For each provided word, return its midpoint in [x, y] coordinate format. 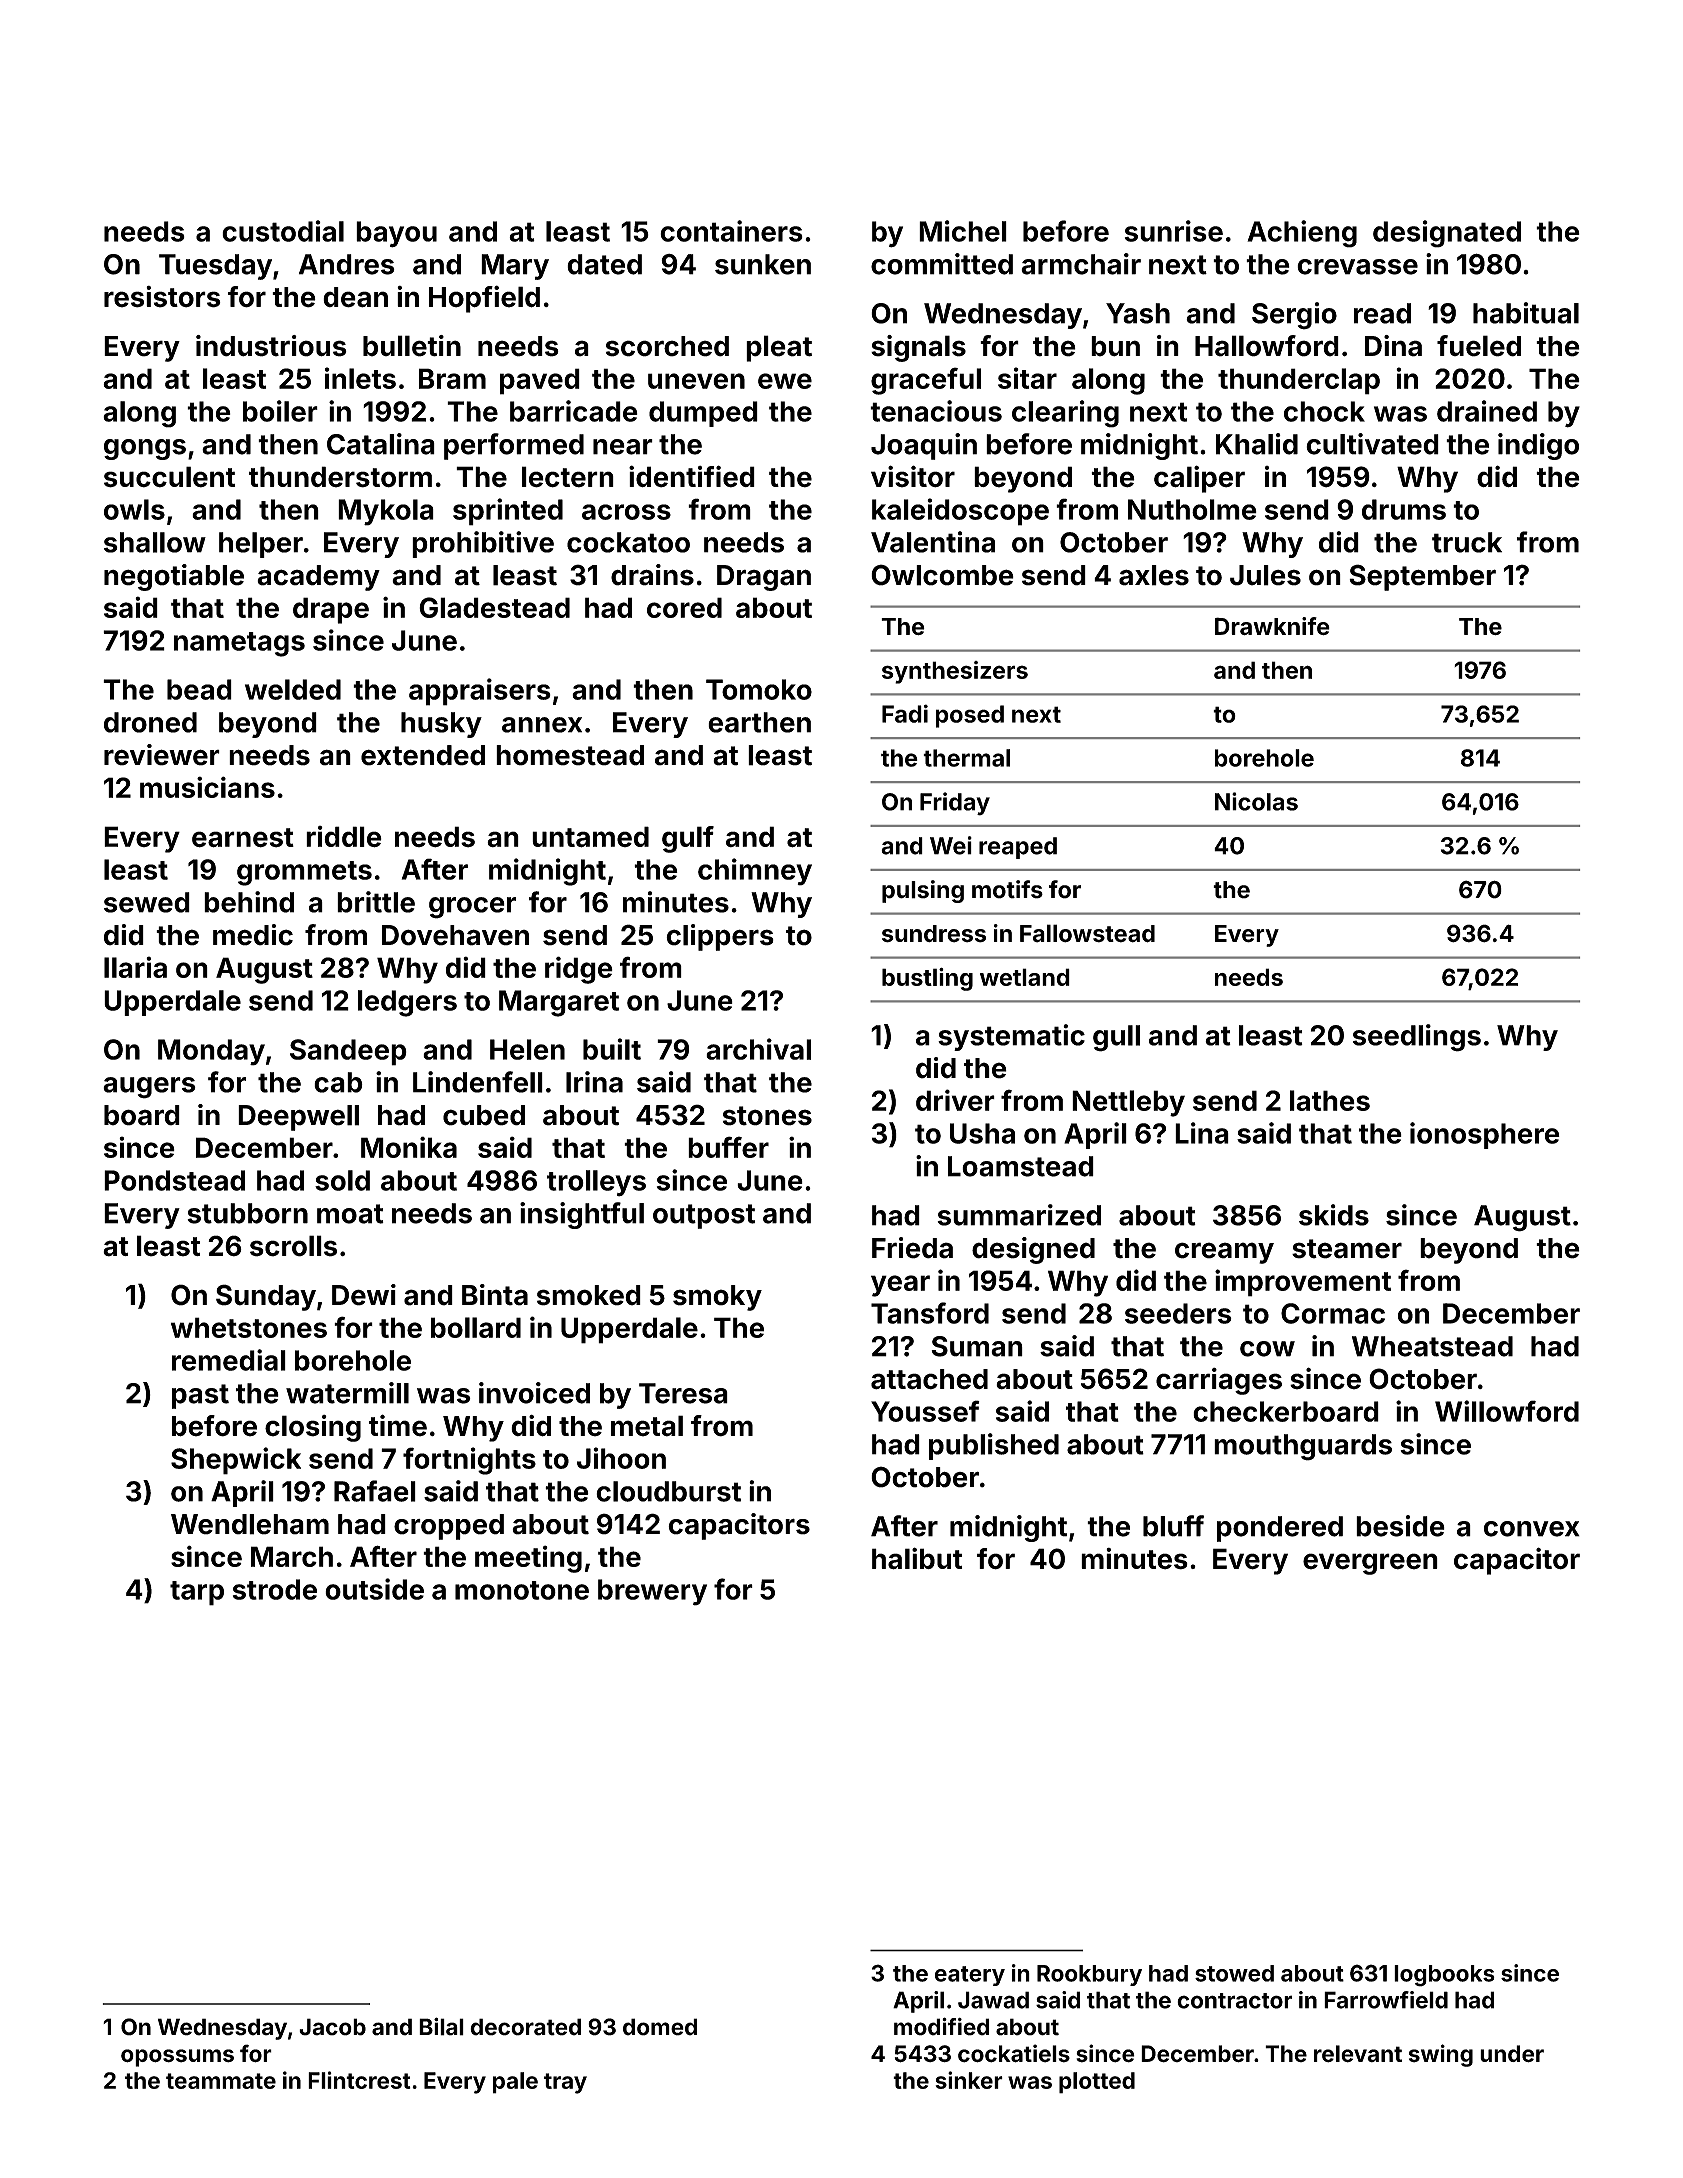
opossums [177, 2058]
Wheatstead [1432, 1346]
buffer [728, 1147]
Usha [982, 1133]
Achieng [1302, 234]
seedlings [1417, 1038]
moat [350, 1214]
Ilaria [135, 967]
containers [731, 231]
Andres [347, 264]
